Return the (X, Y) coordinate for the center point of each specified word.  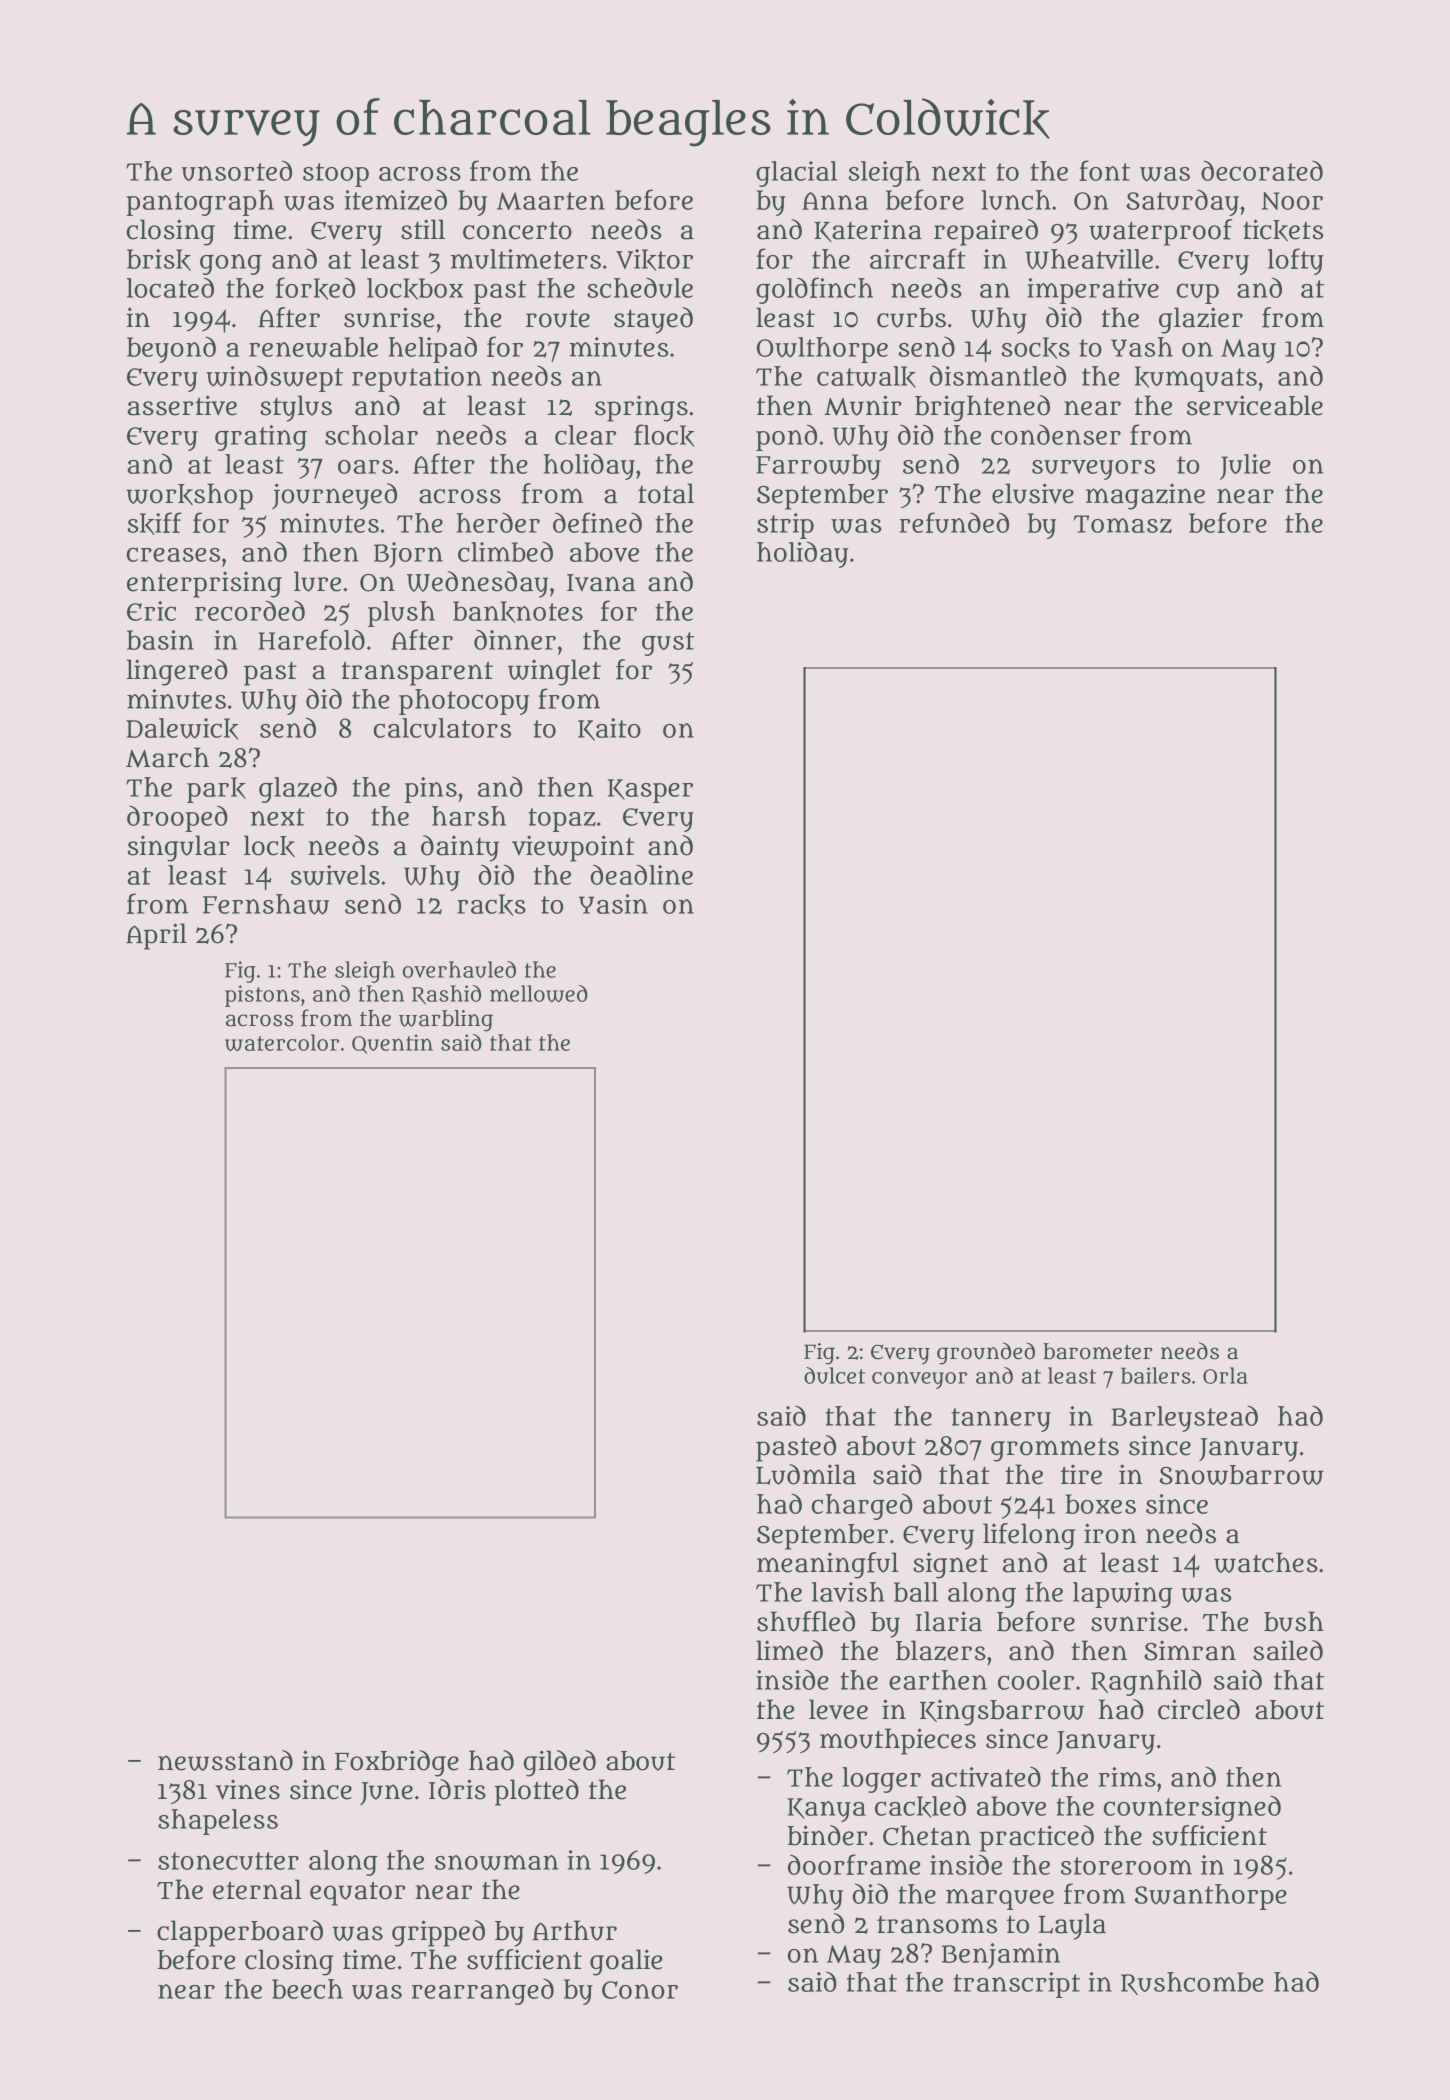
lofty (1296, 261)
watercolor (282, 1042)
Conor (640, 1990)
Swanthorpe (1211, 1897)
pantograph (200, 203)
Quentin (392, 1044)
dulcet (834, 1375)
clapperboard (240, 1933)
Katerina (868, 230)
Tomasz (1123, 524)
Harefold (311, 639)
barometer (1098, 1351)
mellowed (539, 993)
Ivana (601, 583)
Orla (1225, 1375)
